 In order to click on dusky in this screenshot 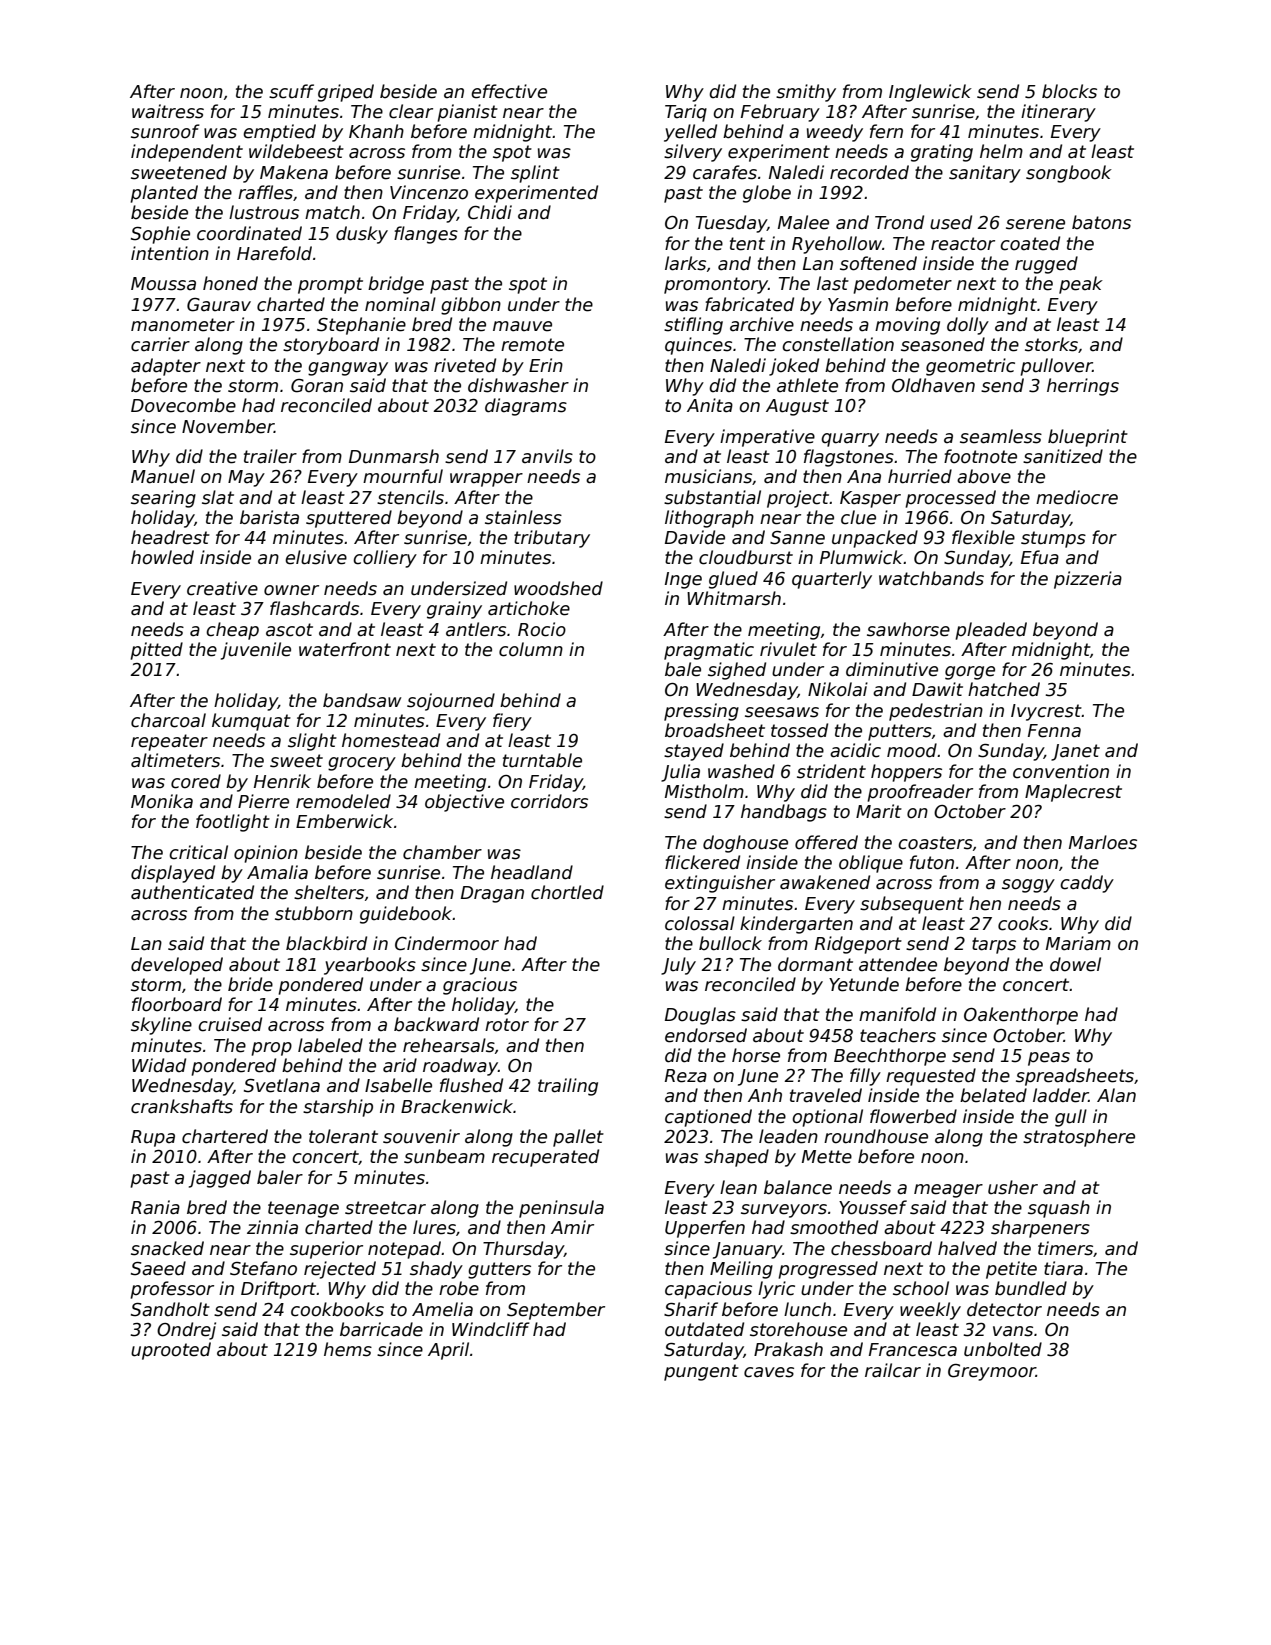, I will do `click(362, 235)`.
